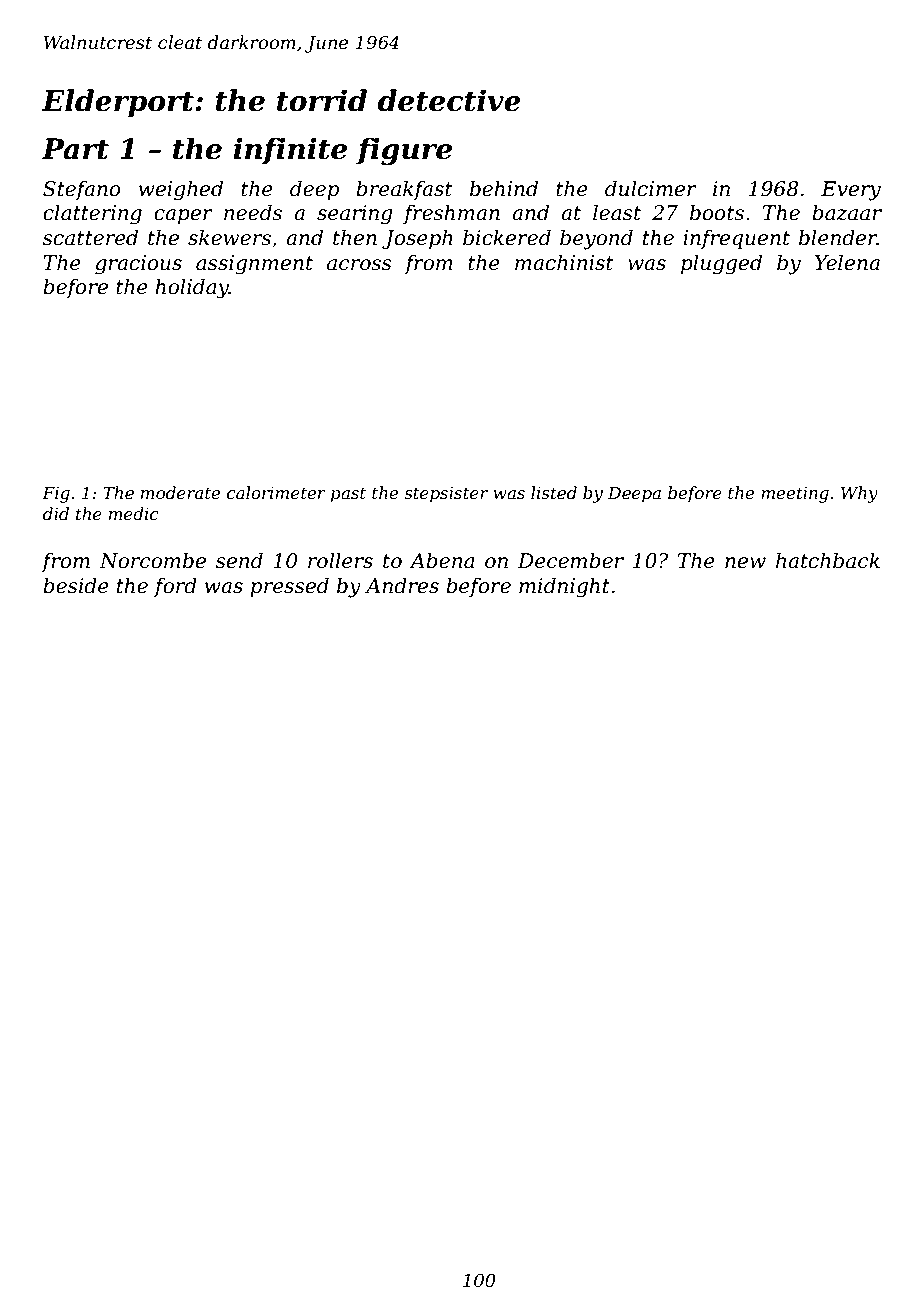 The height and width of the page is (1308, 924). What do you see at coordinates (138, 265) in the page?
I see `gracious` at bounding box center [138, 265].
